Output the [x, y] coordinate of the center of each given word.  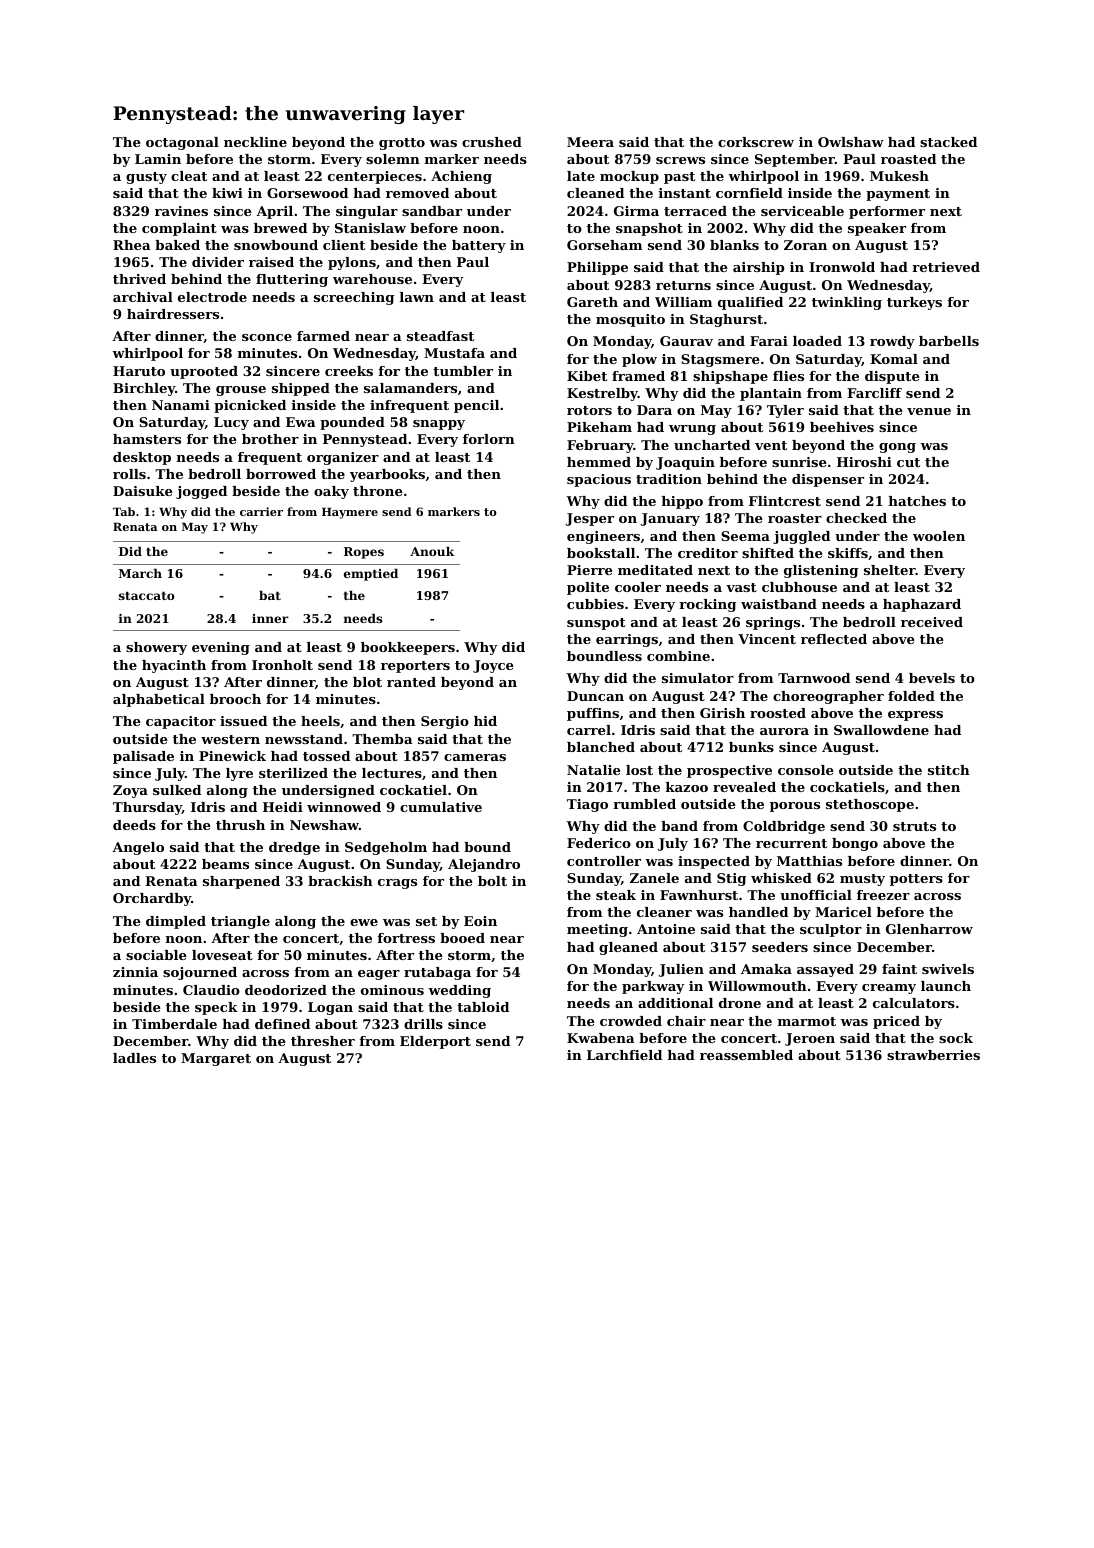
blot [367, 682]
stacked [948, 142]
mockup [629, 177]
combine [678, 656]
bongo [855, 844]
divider [218, 262]
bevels [932, 678]
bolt [492, 881]
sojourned [200, 973]
